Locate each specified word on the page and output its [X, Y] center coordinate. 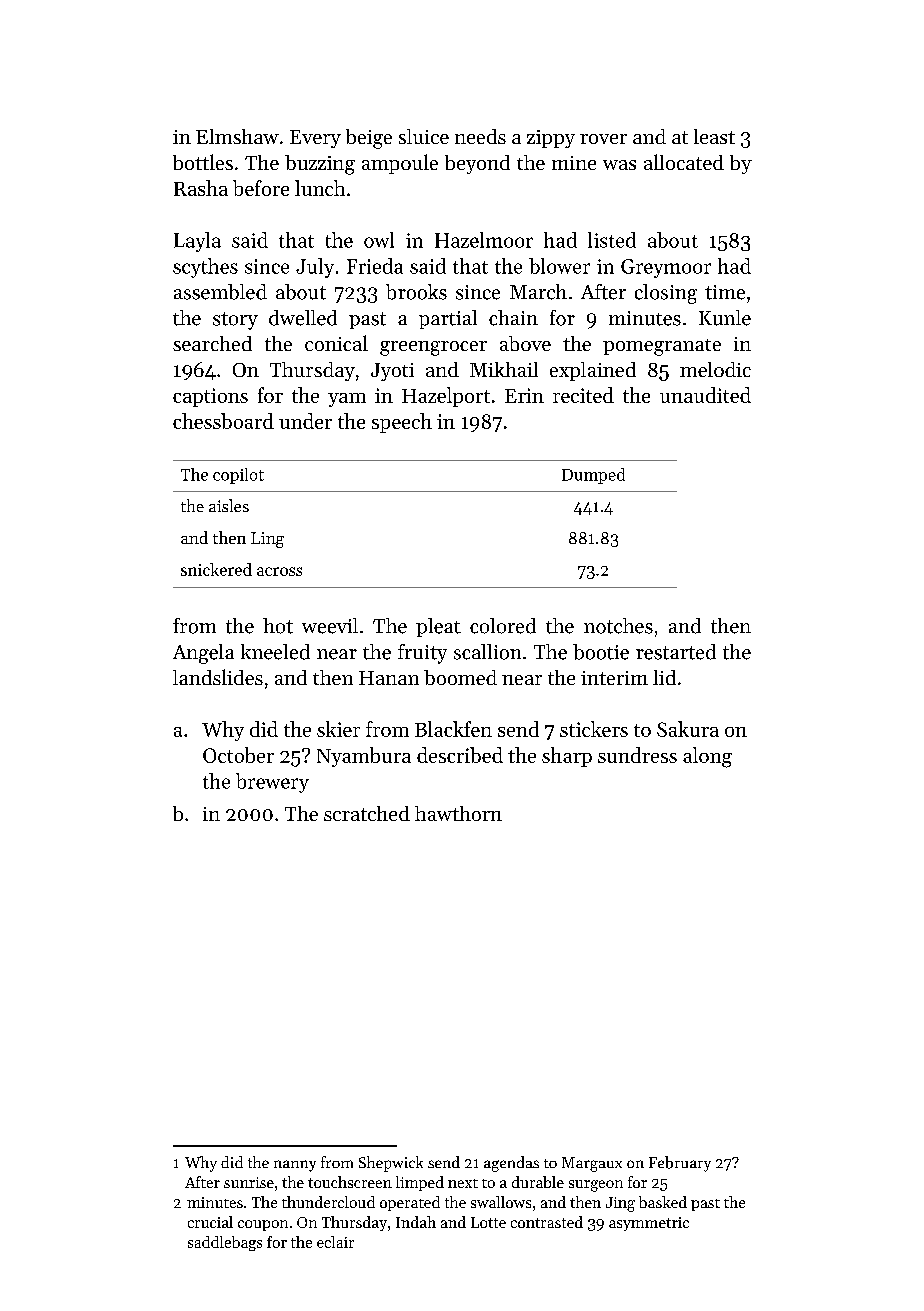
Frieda [375, 266]
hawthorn [458, 813]
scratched [367, 813]
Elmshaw [237, 136]
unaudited [705, 395]
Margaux [592, 1164]
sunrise [249, 1182]
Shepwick [391, 1164]
